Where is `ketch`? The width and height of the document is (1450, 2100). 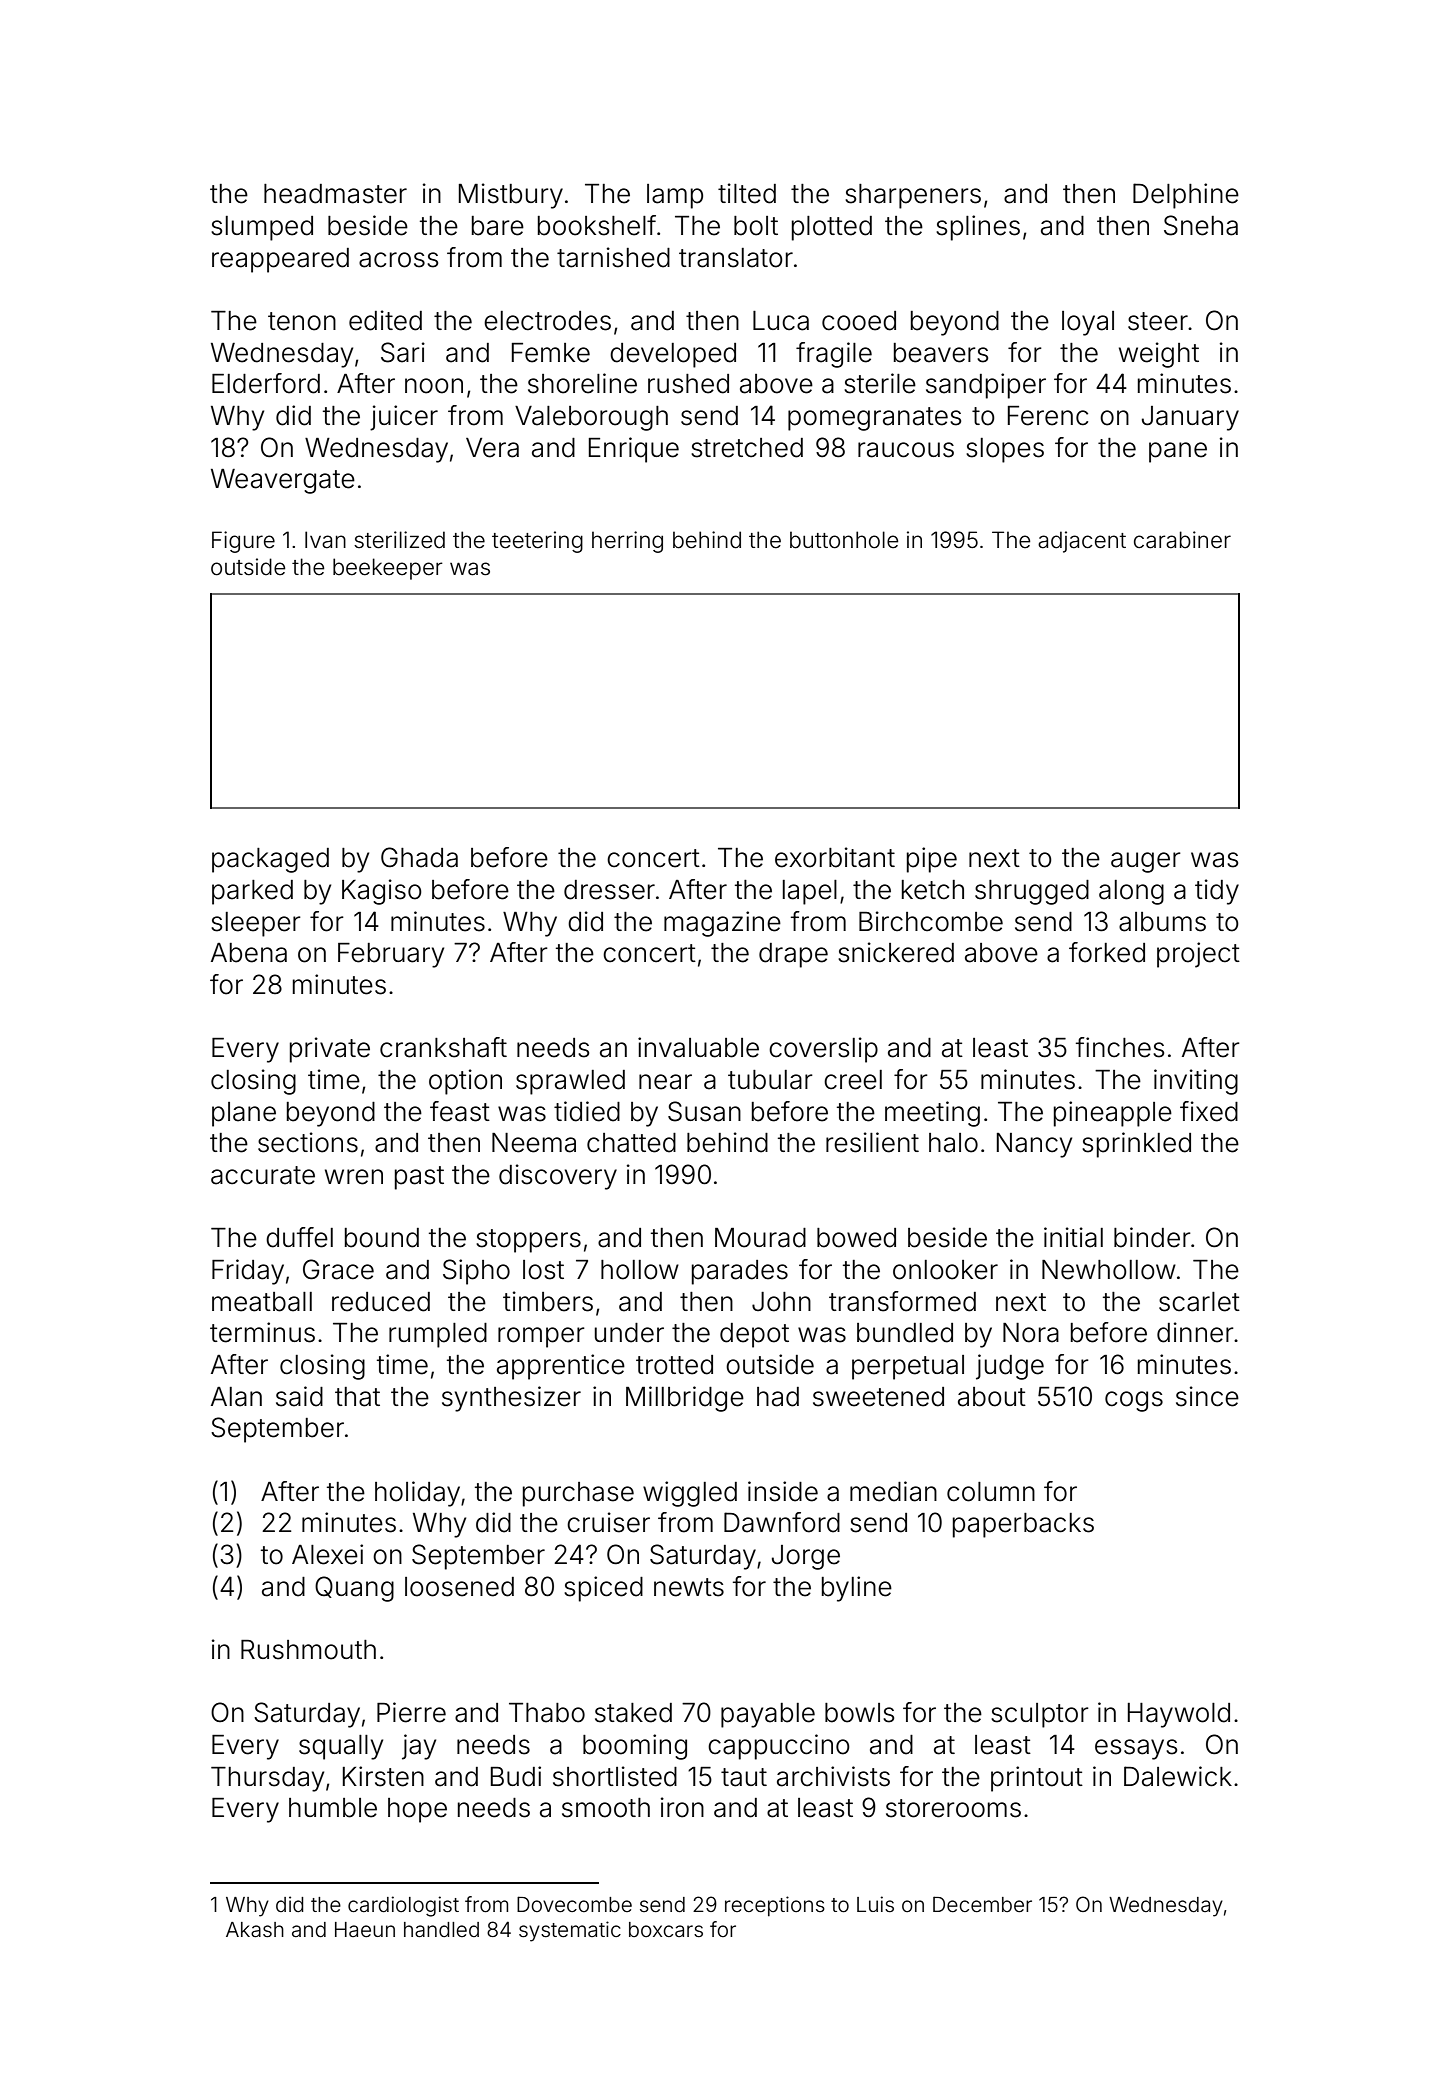
ketch is located at coordinates (933, 890).
